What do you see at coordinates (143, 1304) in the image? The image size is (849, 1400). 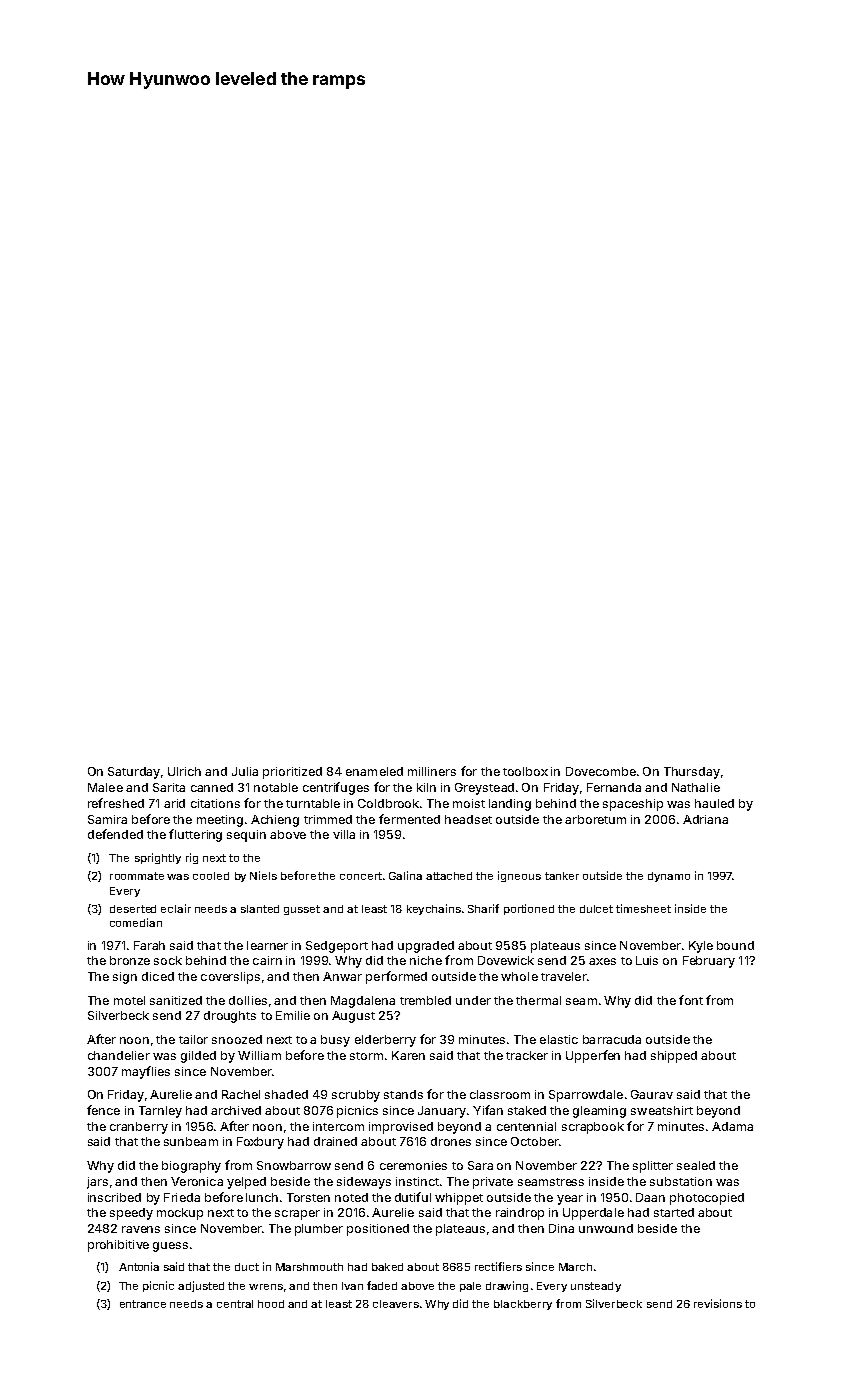 I see `entrance` at bounding box center [143, 1304].
